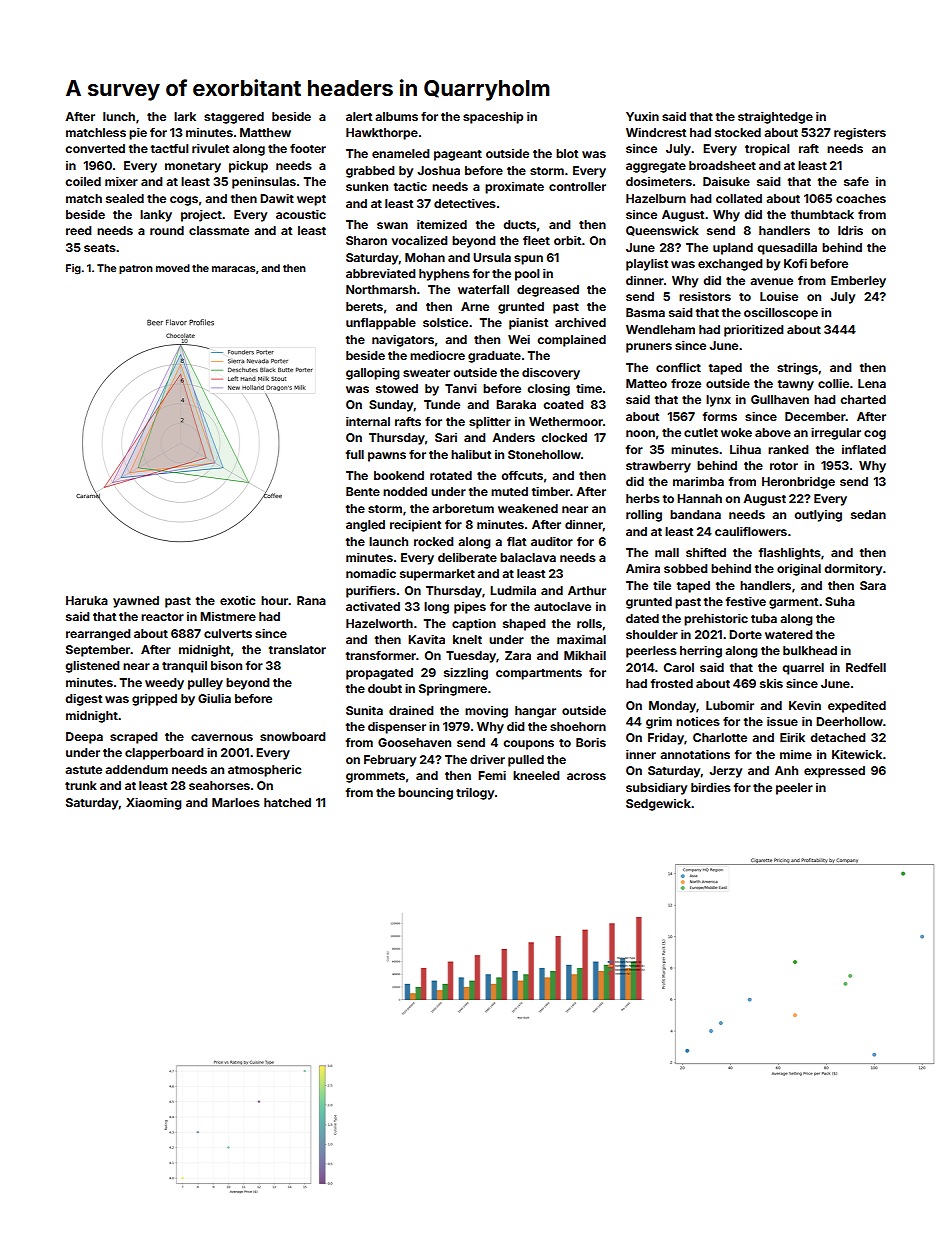 The image size is (952, 1233). I want to click on berets, so click(364, 306).
